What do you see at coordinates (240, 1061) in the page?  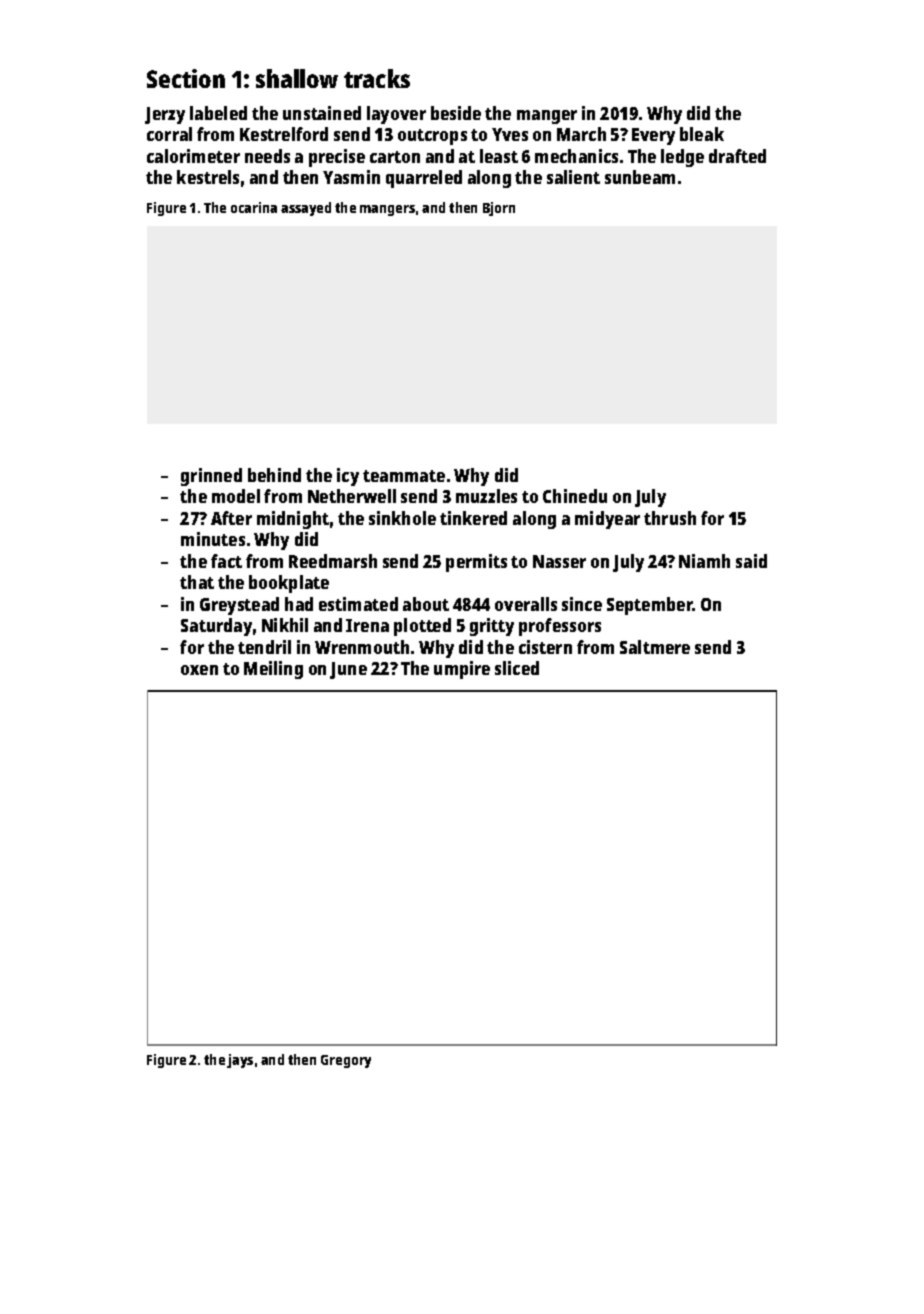 I see `jays` at bounding box center [240, 1061].
